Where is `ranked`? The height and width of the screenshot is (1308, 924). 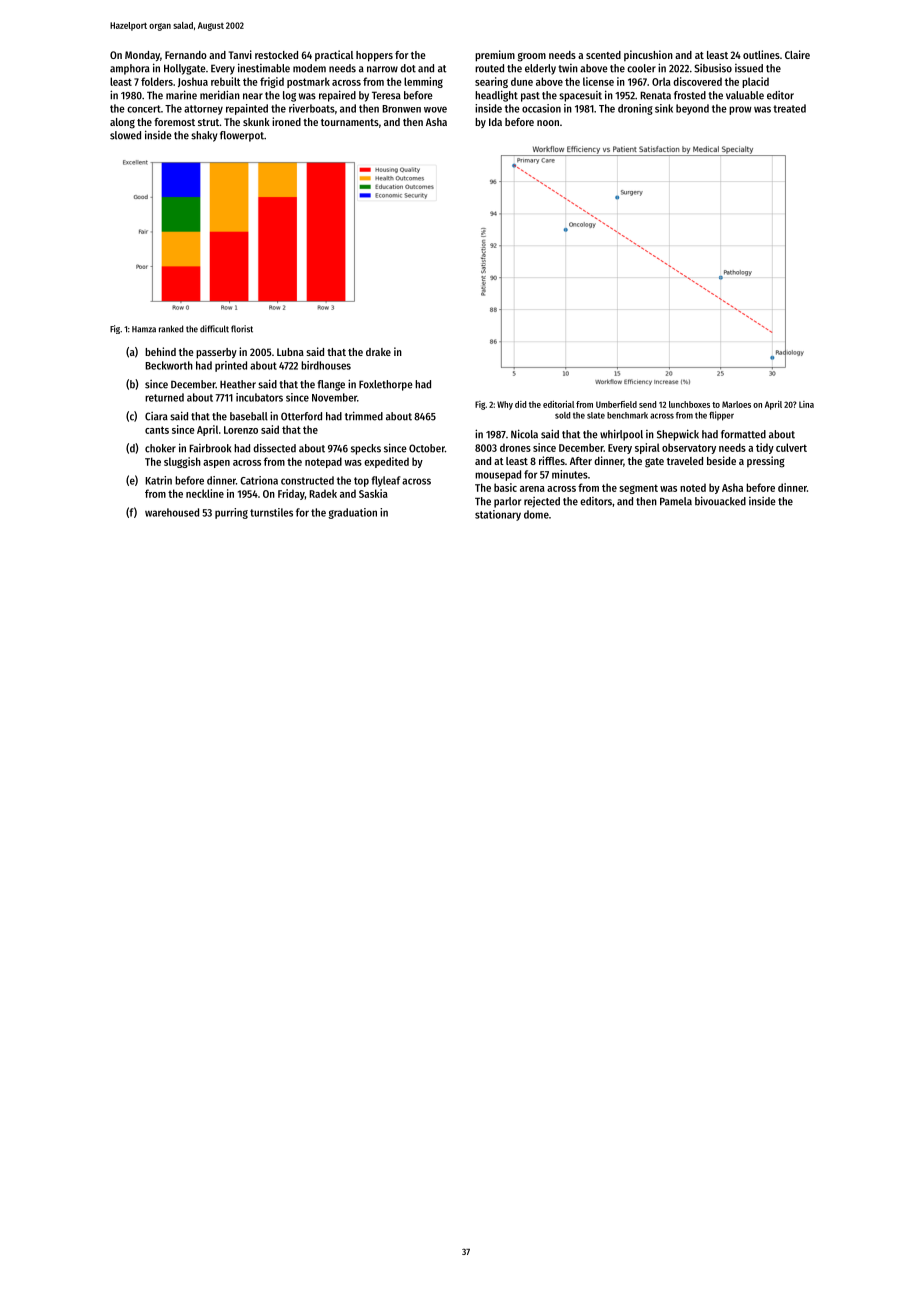
ranked is located at coordinates (171, 329).
